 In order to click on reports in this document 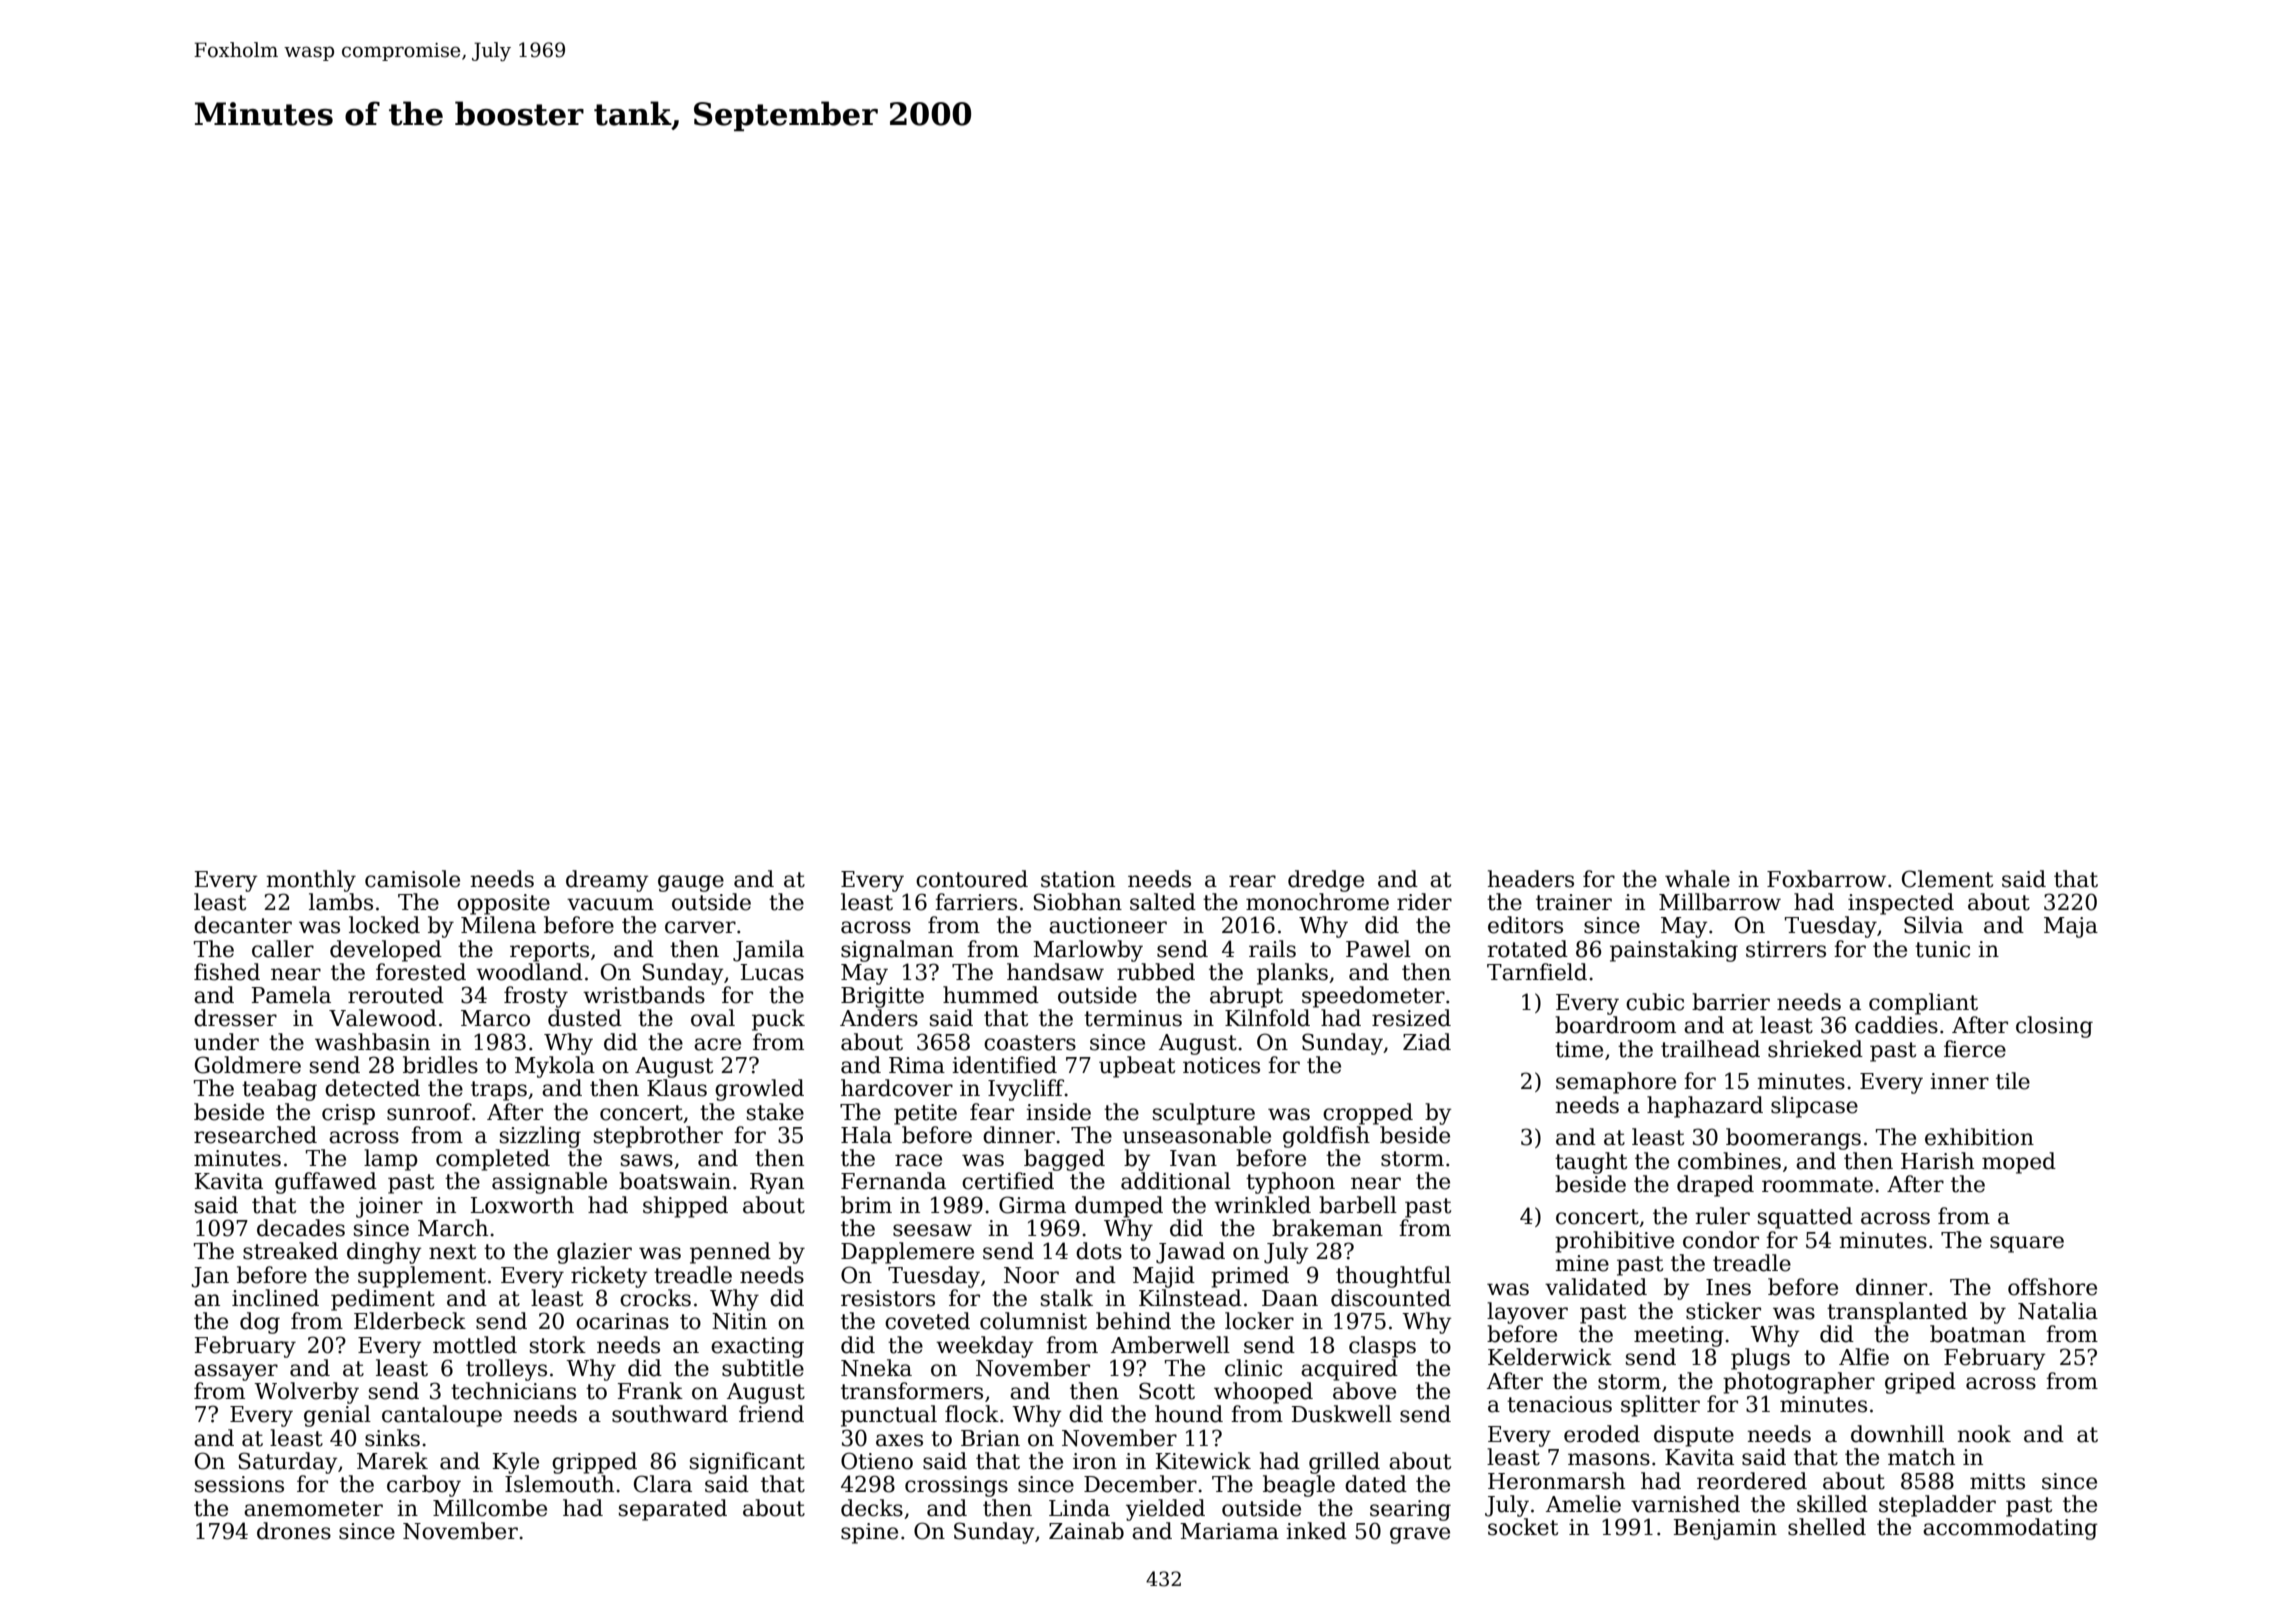, I will do `click(549, 952)`.
